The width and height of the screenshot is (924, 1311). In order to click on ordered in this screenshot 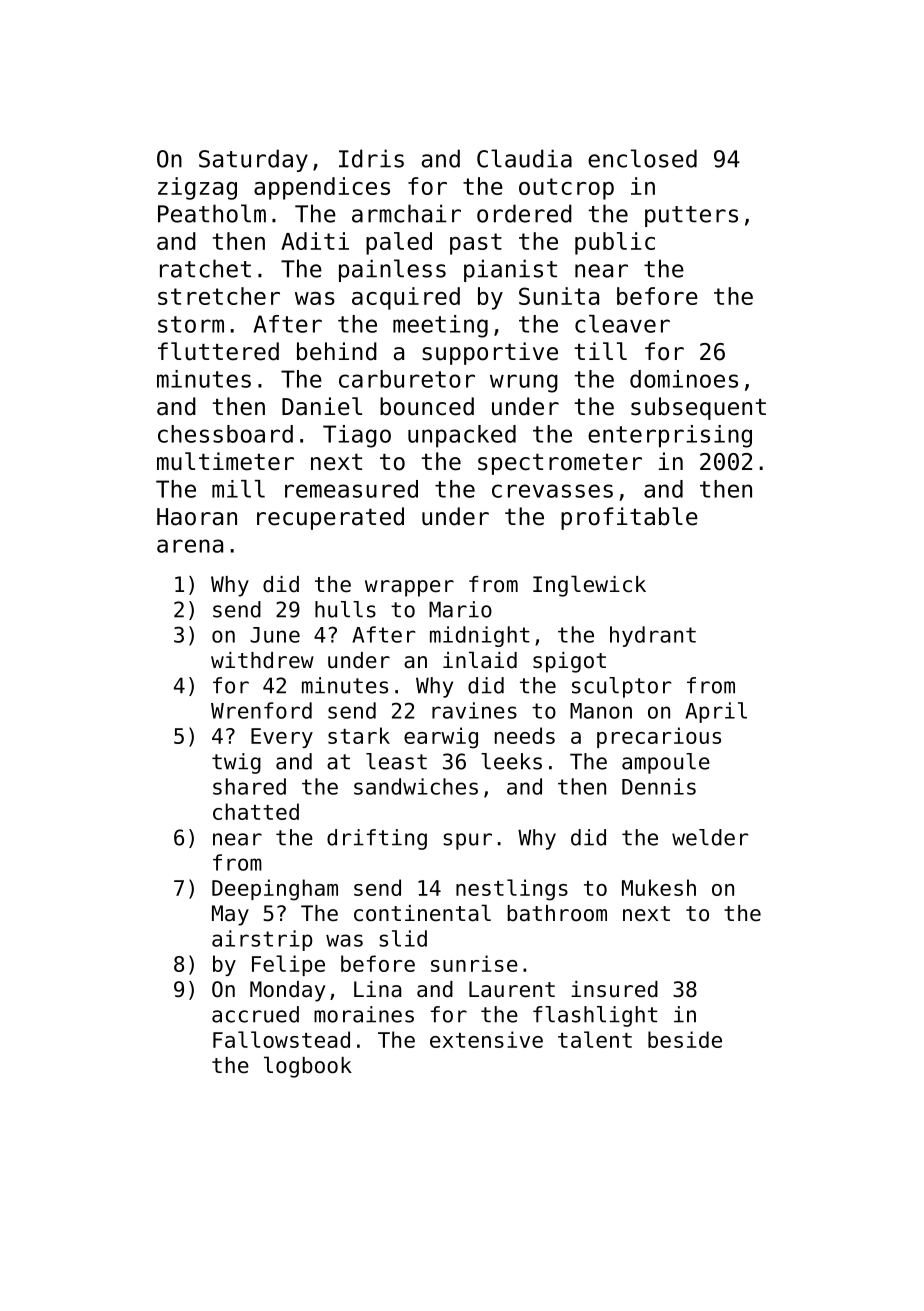, I will do `click(524, 213)`.
